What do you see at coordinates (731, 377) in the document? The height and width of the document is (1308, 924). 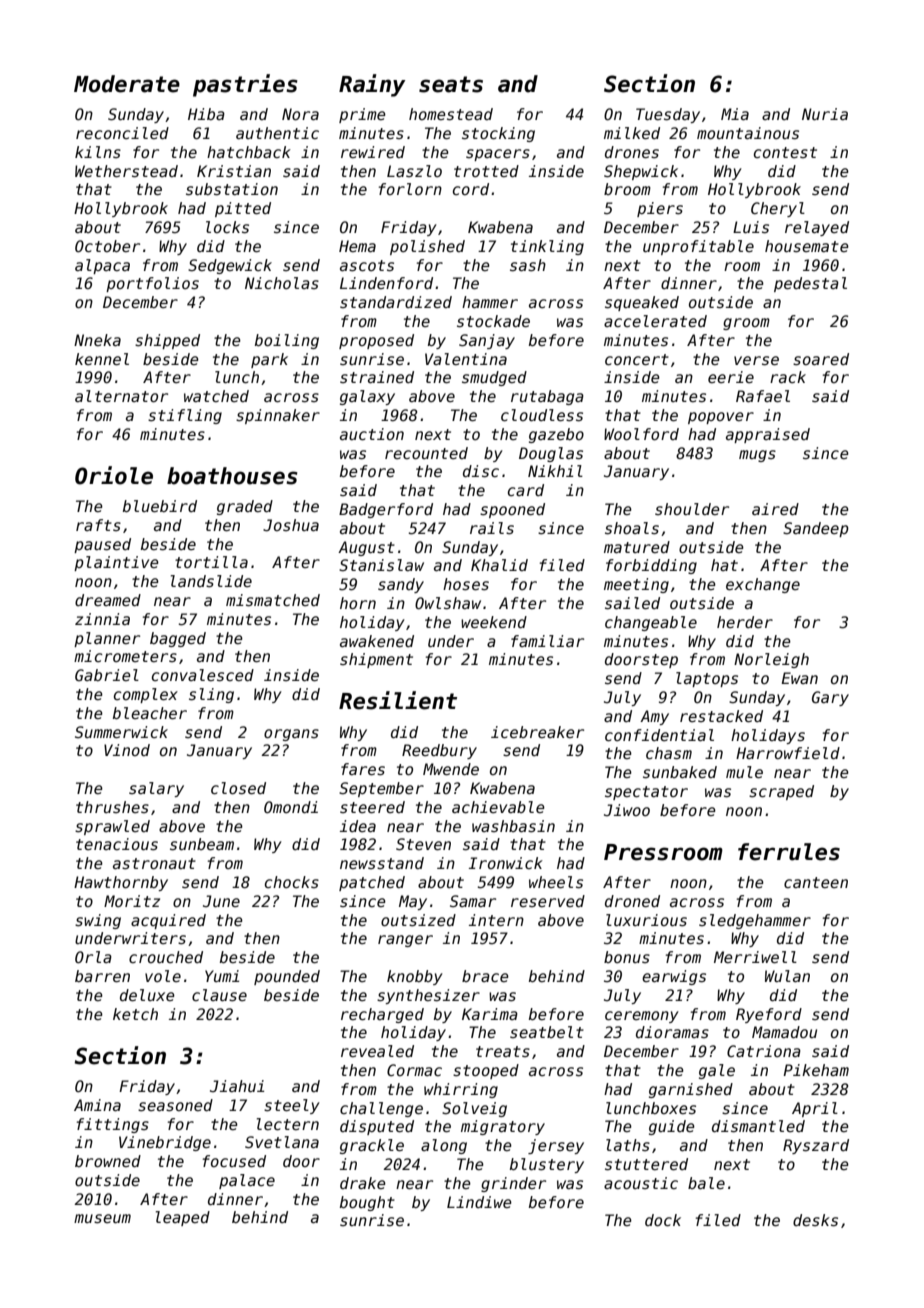 I see `eerie` at bounding box center [731, 377].
